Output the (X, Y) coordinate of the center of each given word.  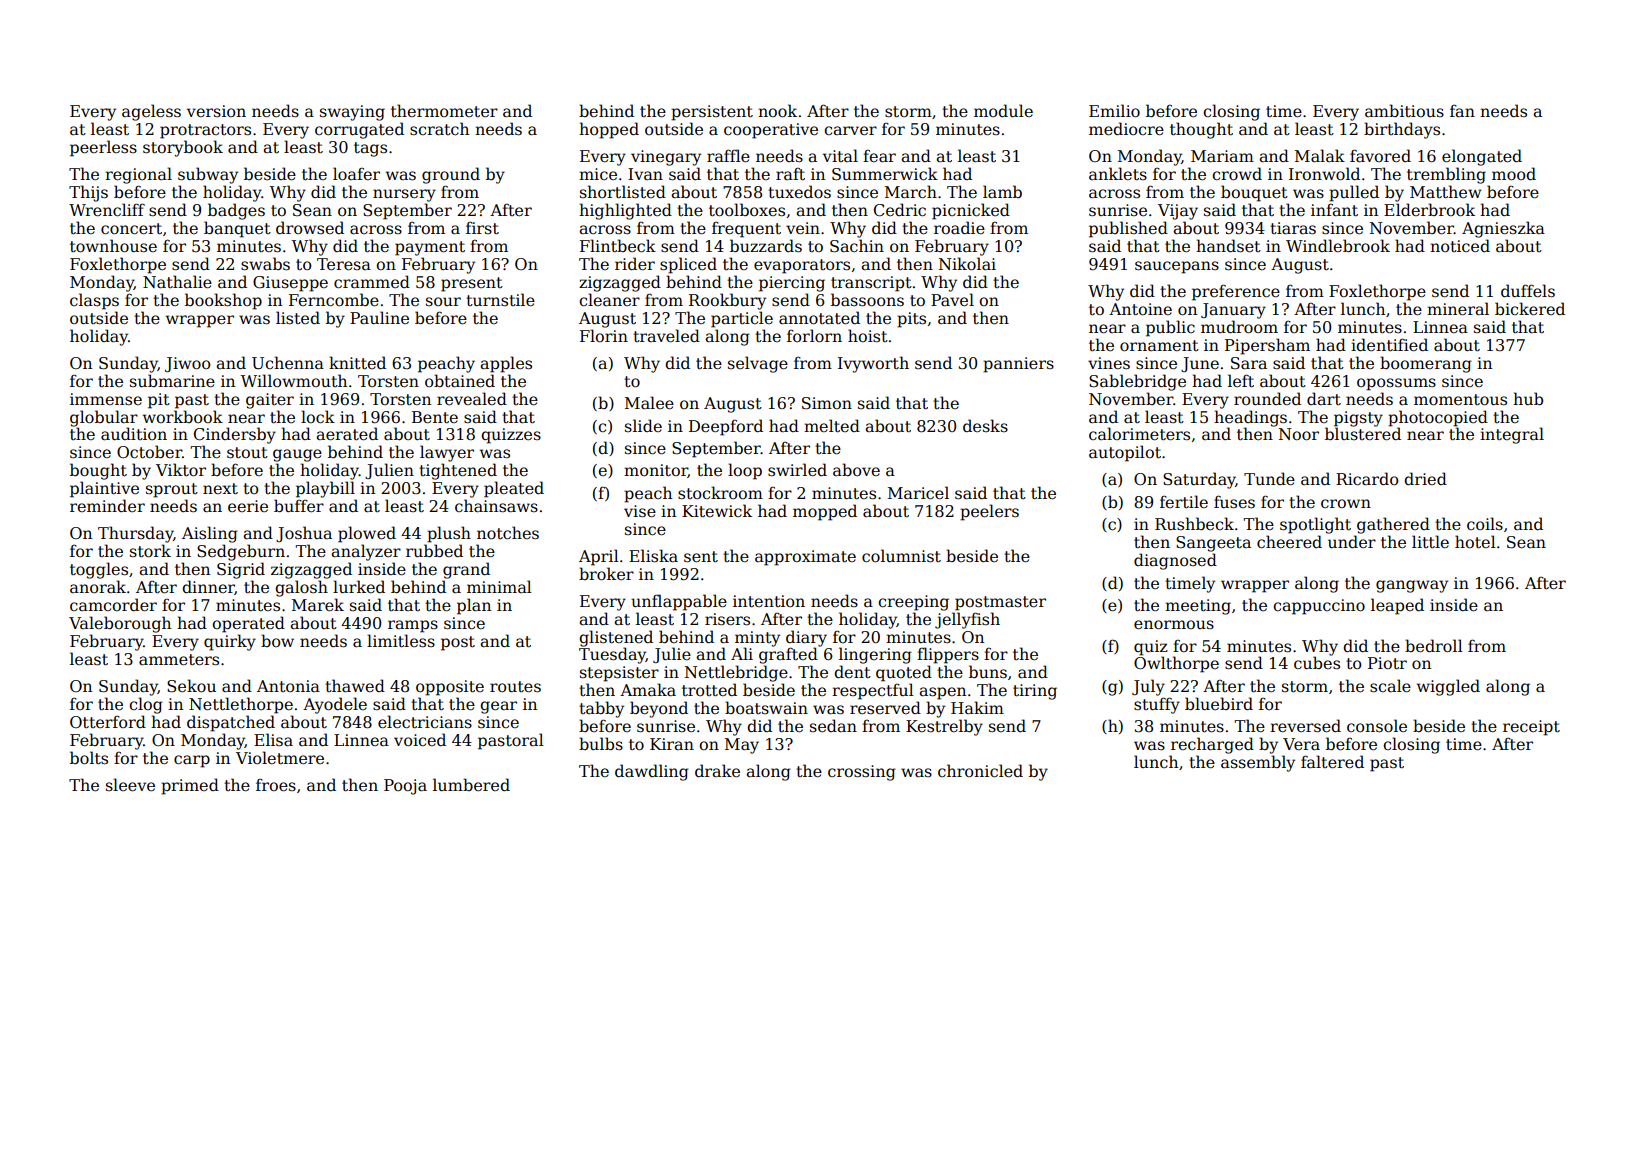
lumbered (471, 784)
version (216, 111)
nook (777, 111)
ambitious (1404, 111)
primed (190, 786)
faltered (1332, 762)
